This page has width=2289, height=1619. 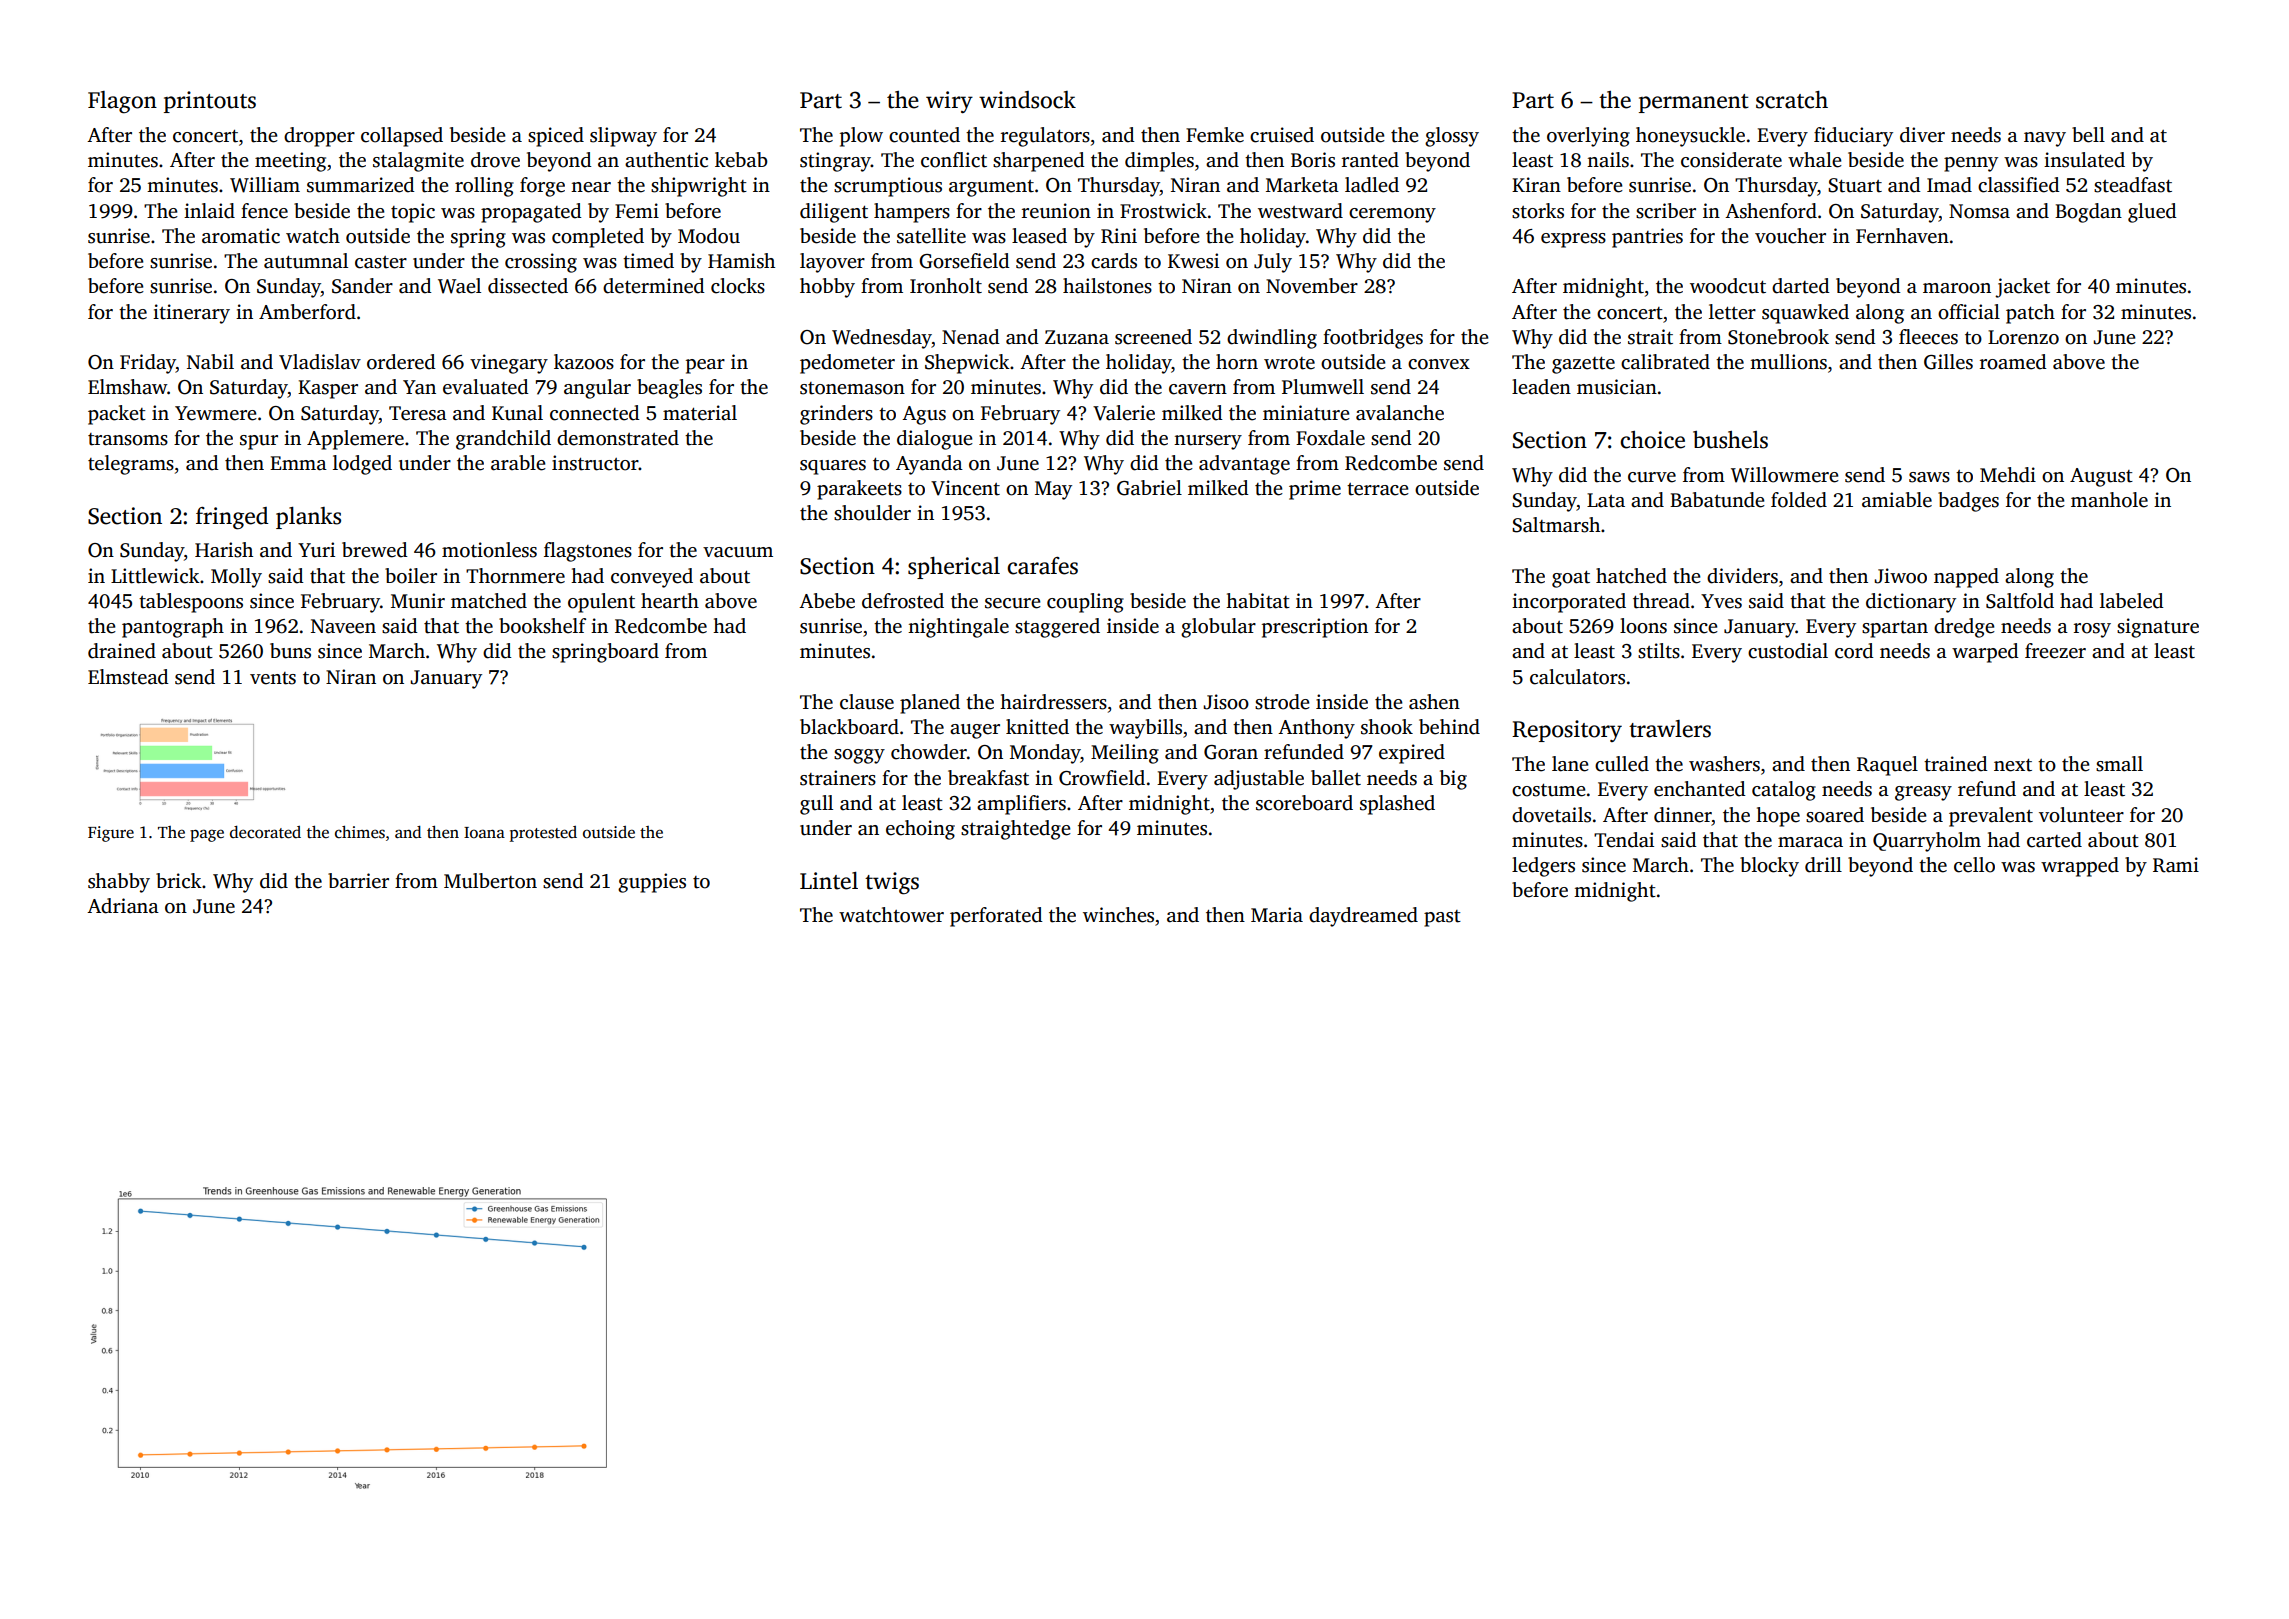 What do you see at coordinates (1159, 162) in the page?
I see `dimples` at bounding box center [1159, 162].
